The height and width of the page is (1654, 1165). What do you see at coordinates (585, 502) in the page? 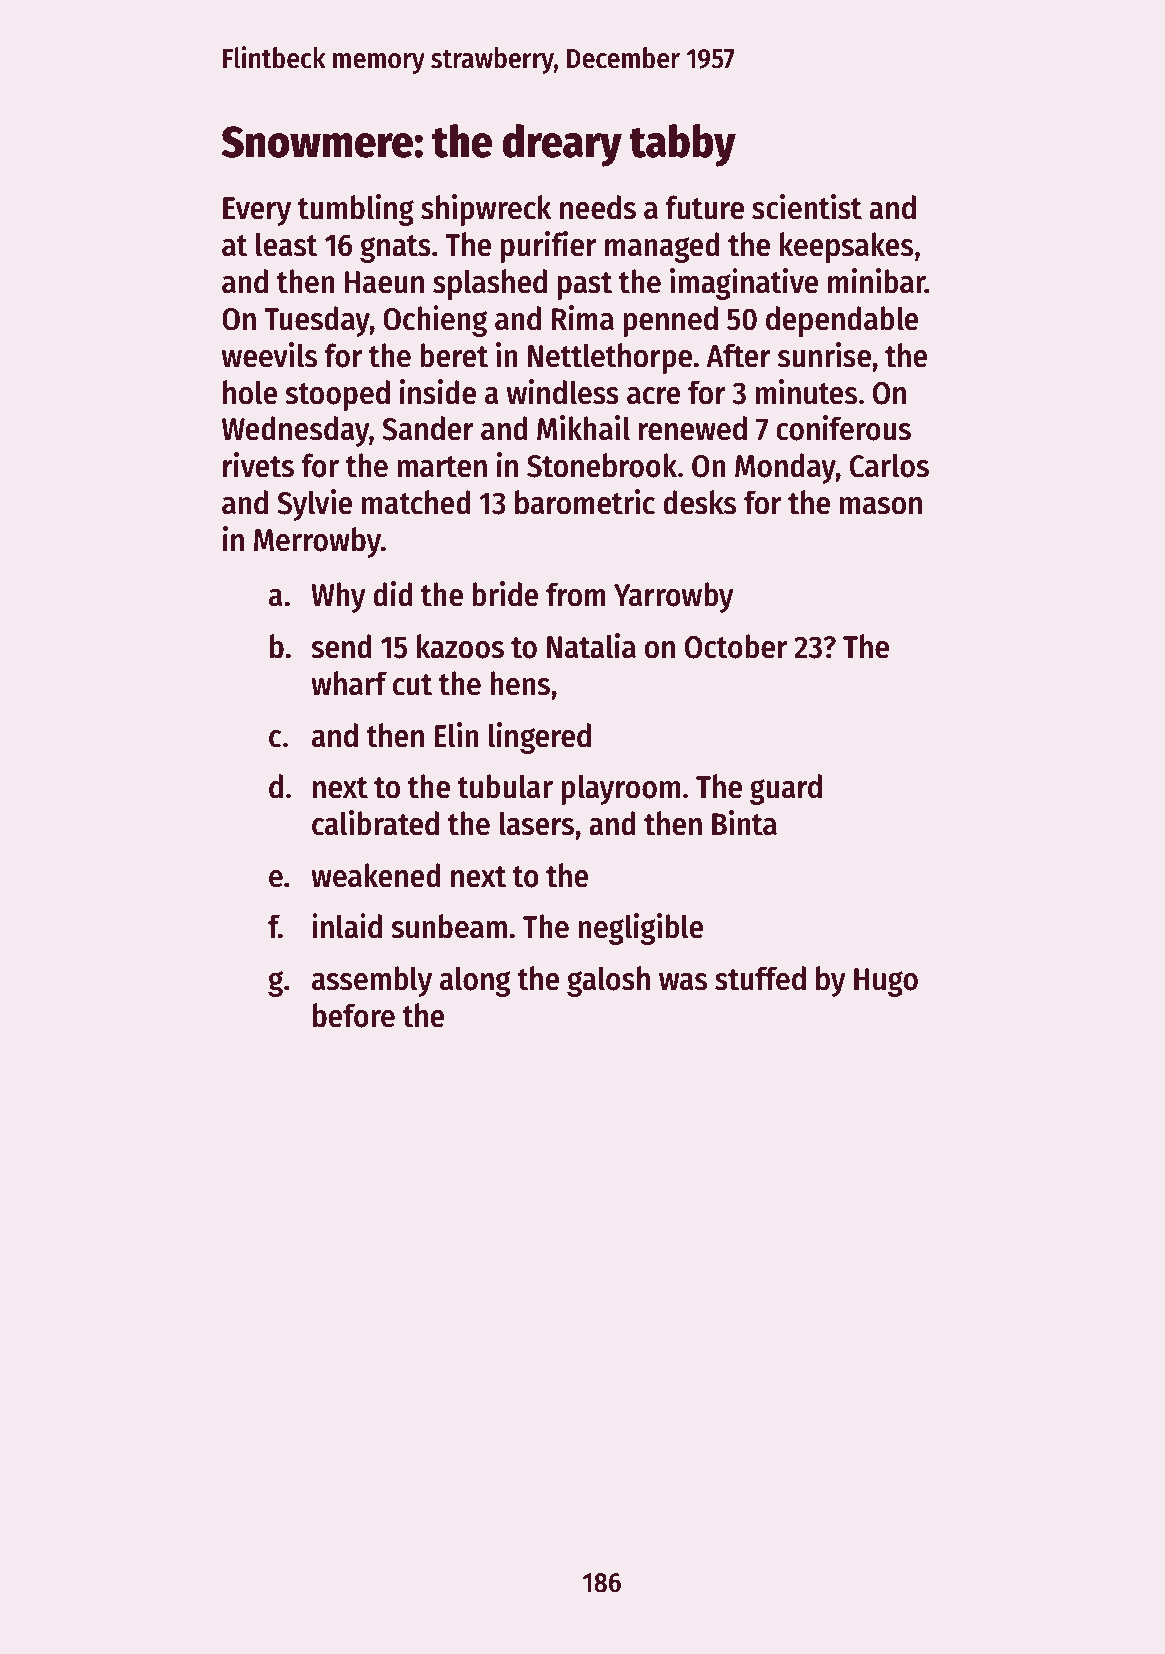
I see `barometric` at bounding box center [585, 502].
